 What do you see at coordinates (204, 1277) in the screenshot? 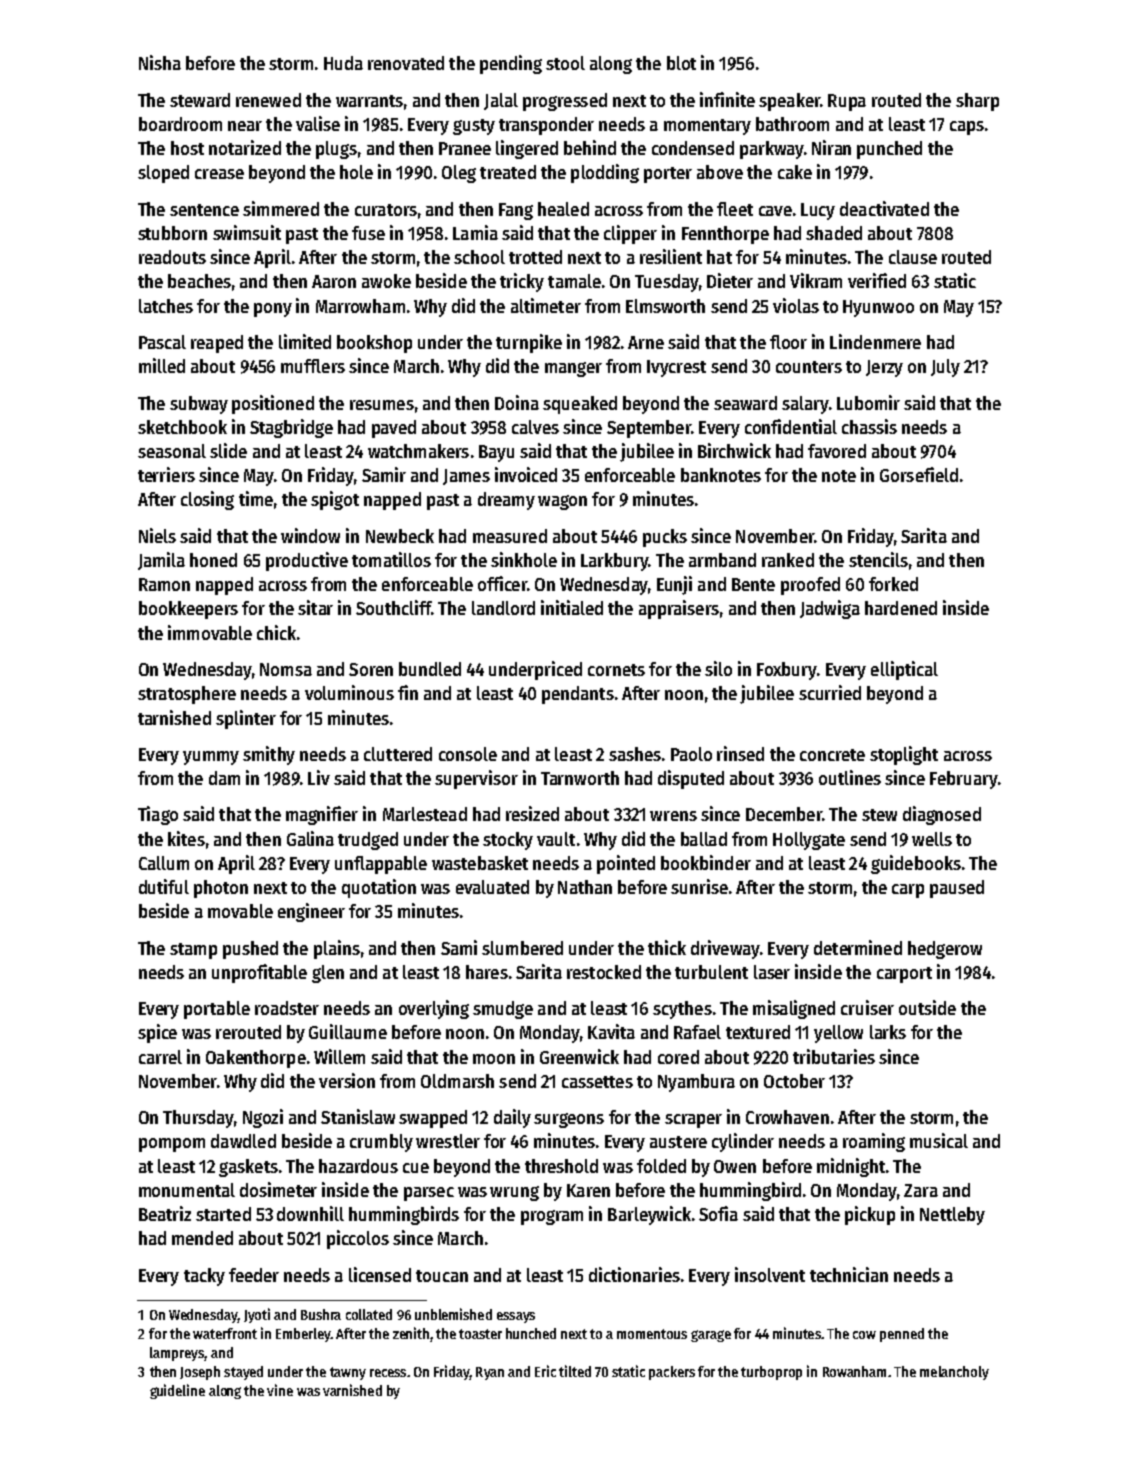
I see `tacky` at bounding box center [204, 1277].
